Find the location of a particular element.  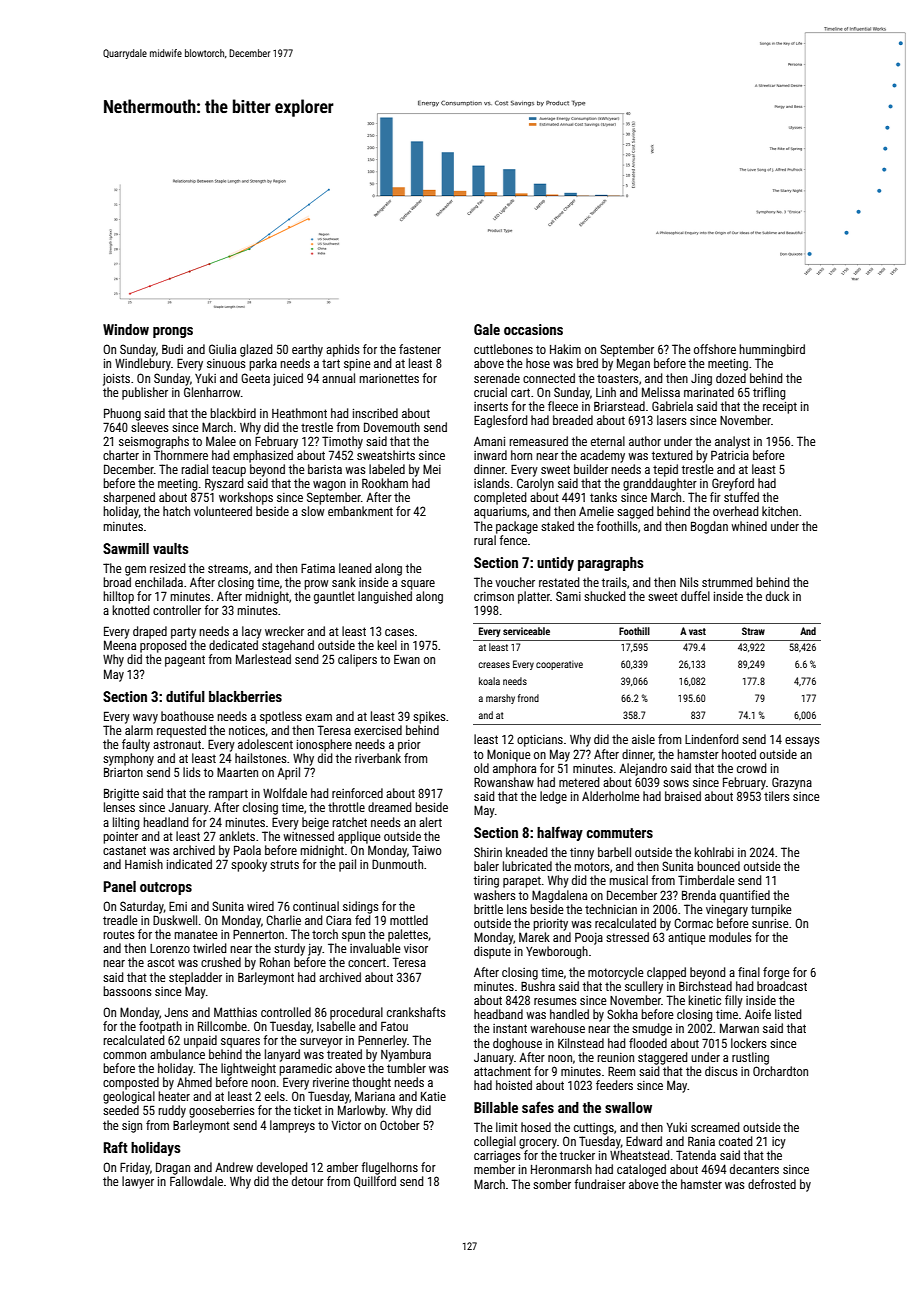

emphasized is located at coordinates (263, 456).
